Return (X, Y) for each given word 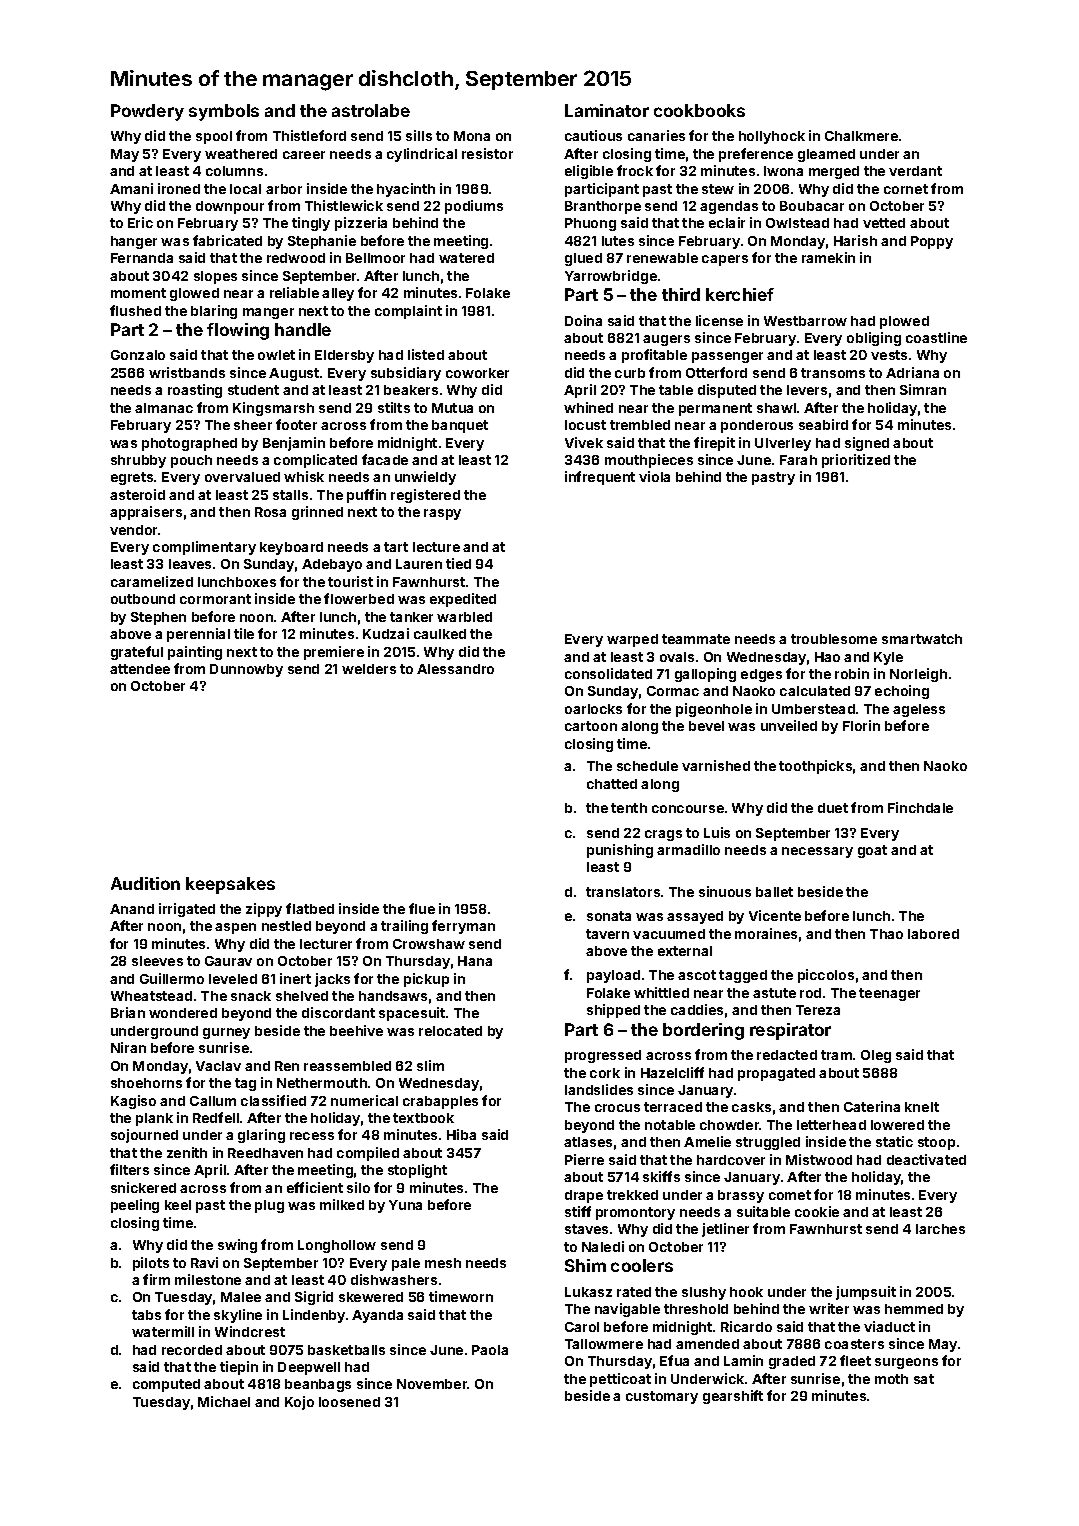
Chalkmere (861, 136)
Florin (861, 725)
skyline (238, 1316)
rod (810, 993)
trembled (640, 425)
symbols (224, 112)
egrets (132, 478)
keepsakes (230, 885)
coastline (936, 337)
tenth (629, 808)
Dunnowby (246, 670)
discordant (338, 1012)
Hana (475, 961)
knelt (922, 1107)
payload (613, 976)
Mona (472, 136)
